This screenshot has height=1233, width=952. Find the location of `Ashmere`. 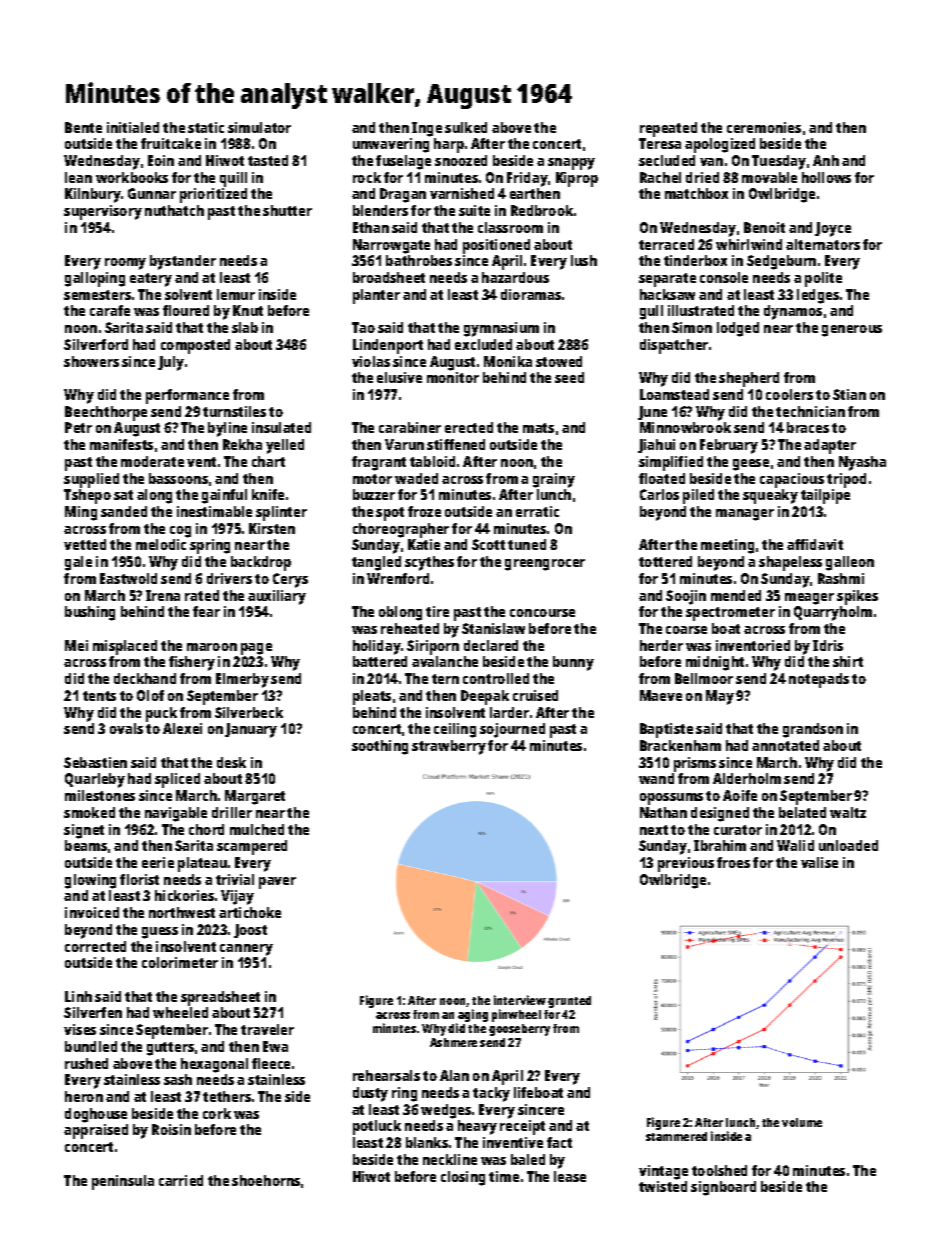

Ashmere is located at coordinates (453, 1042).
